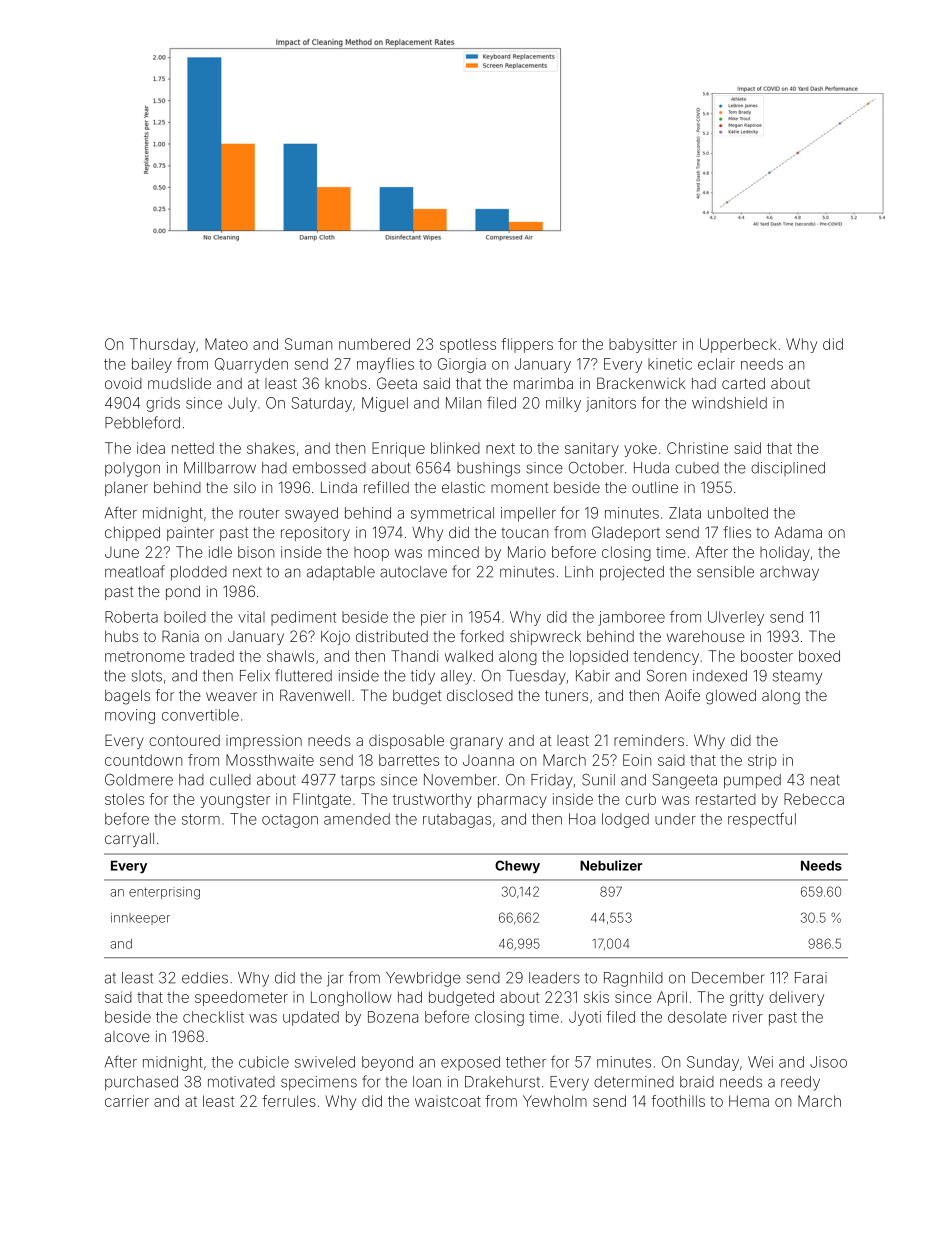 The height and width of the screenshot is (1233, 952). Describe the element at coordinates (212, 656) in the screenshot. I see `traded` at that location.
